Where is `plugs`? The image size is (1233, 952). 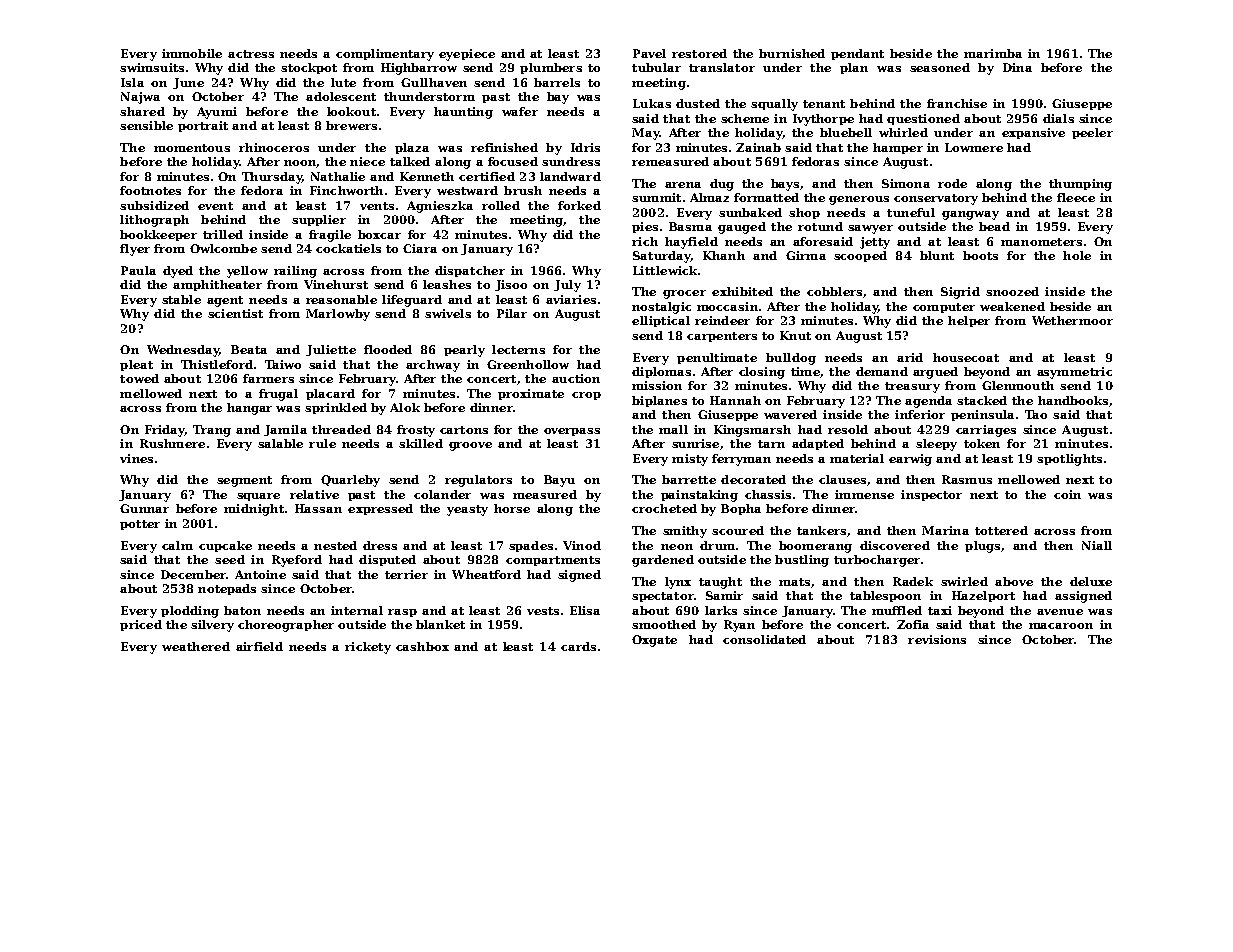 plugs is located at coordinates (982, 547).
